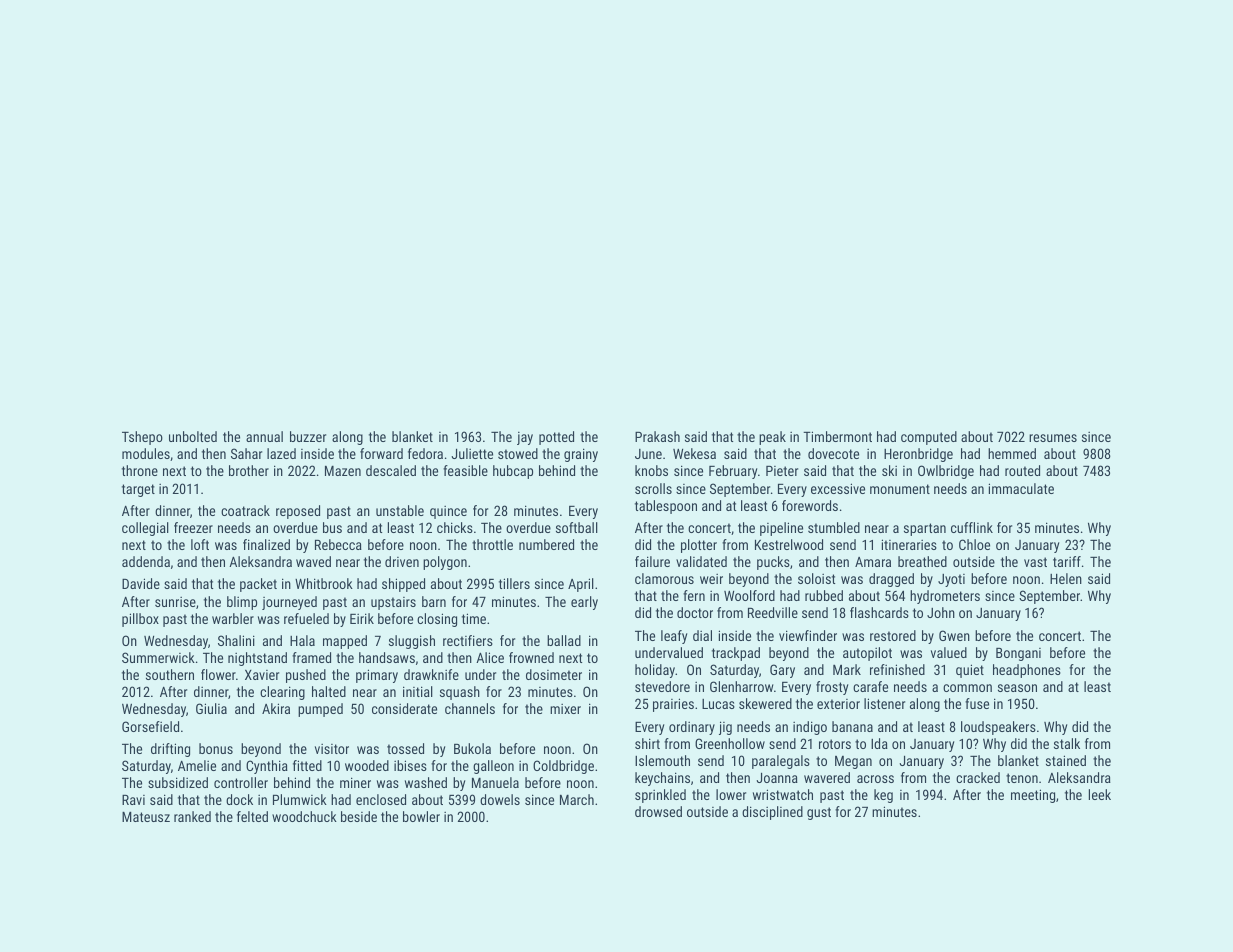 This screenshot has height=952, width=1233. Describe the element at coordinates (146, 453) in the screenshot. I see `modules` at that location.
